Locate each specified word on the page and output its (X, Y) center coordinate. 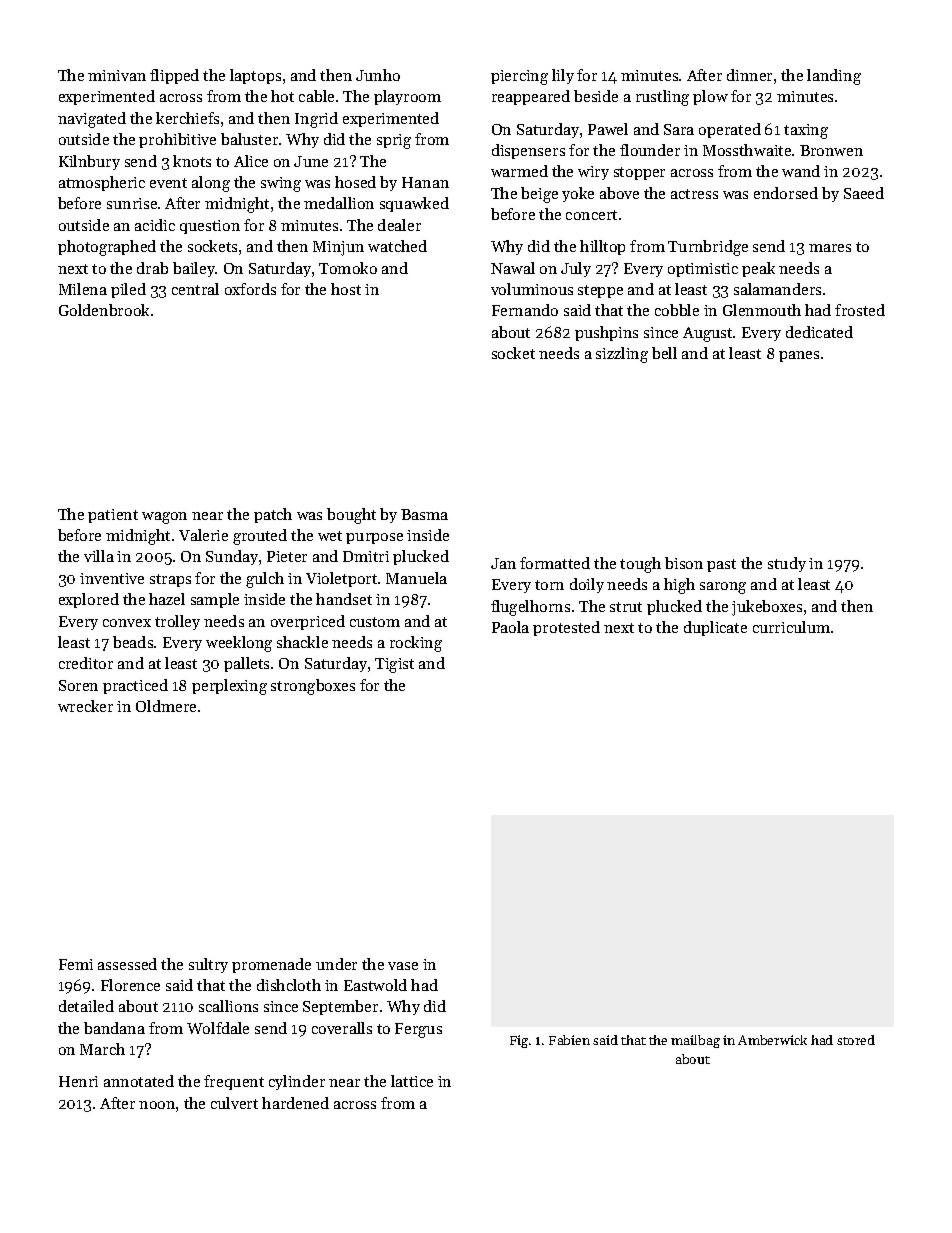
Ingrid (316, 120)
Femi (76, 964)
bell (664, 353)
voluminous (532, 289)
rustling (662, 98)
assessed (127, 964)
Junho (378, 75)
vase (403, 966)
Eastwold (375, 985)
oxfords (250, 289)
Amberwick (772, 1040)
